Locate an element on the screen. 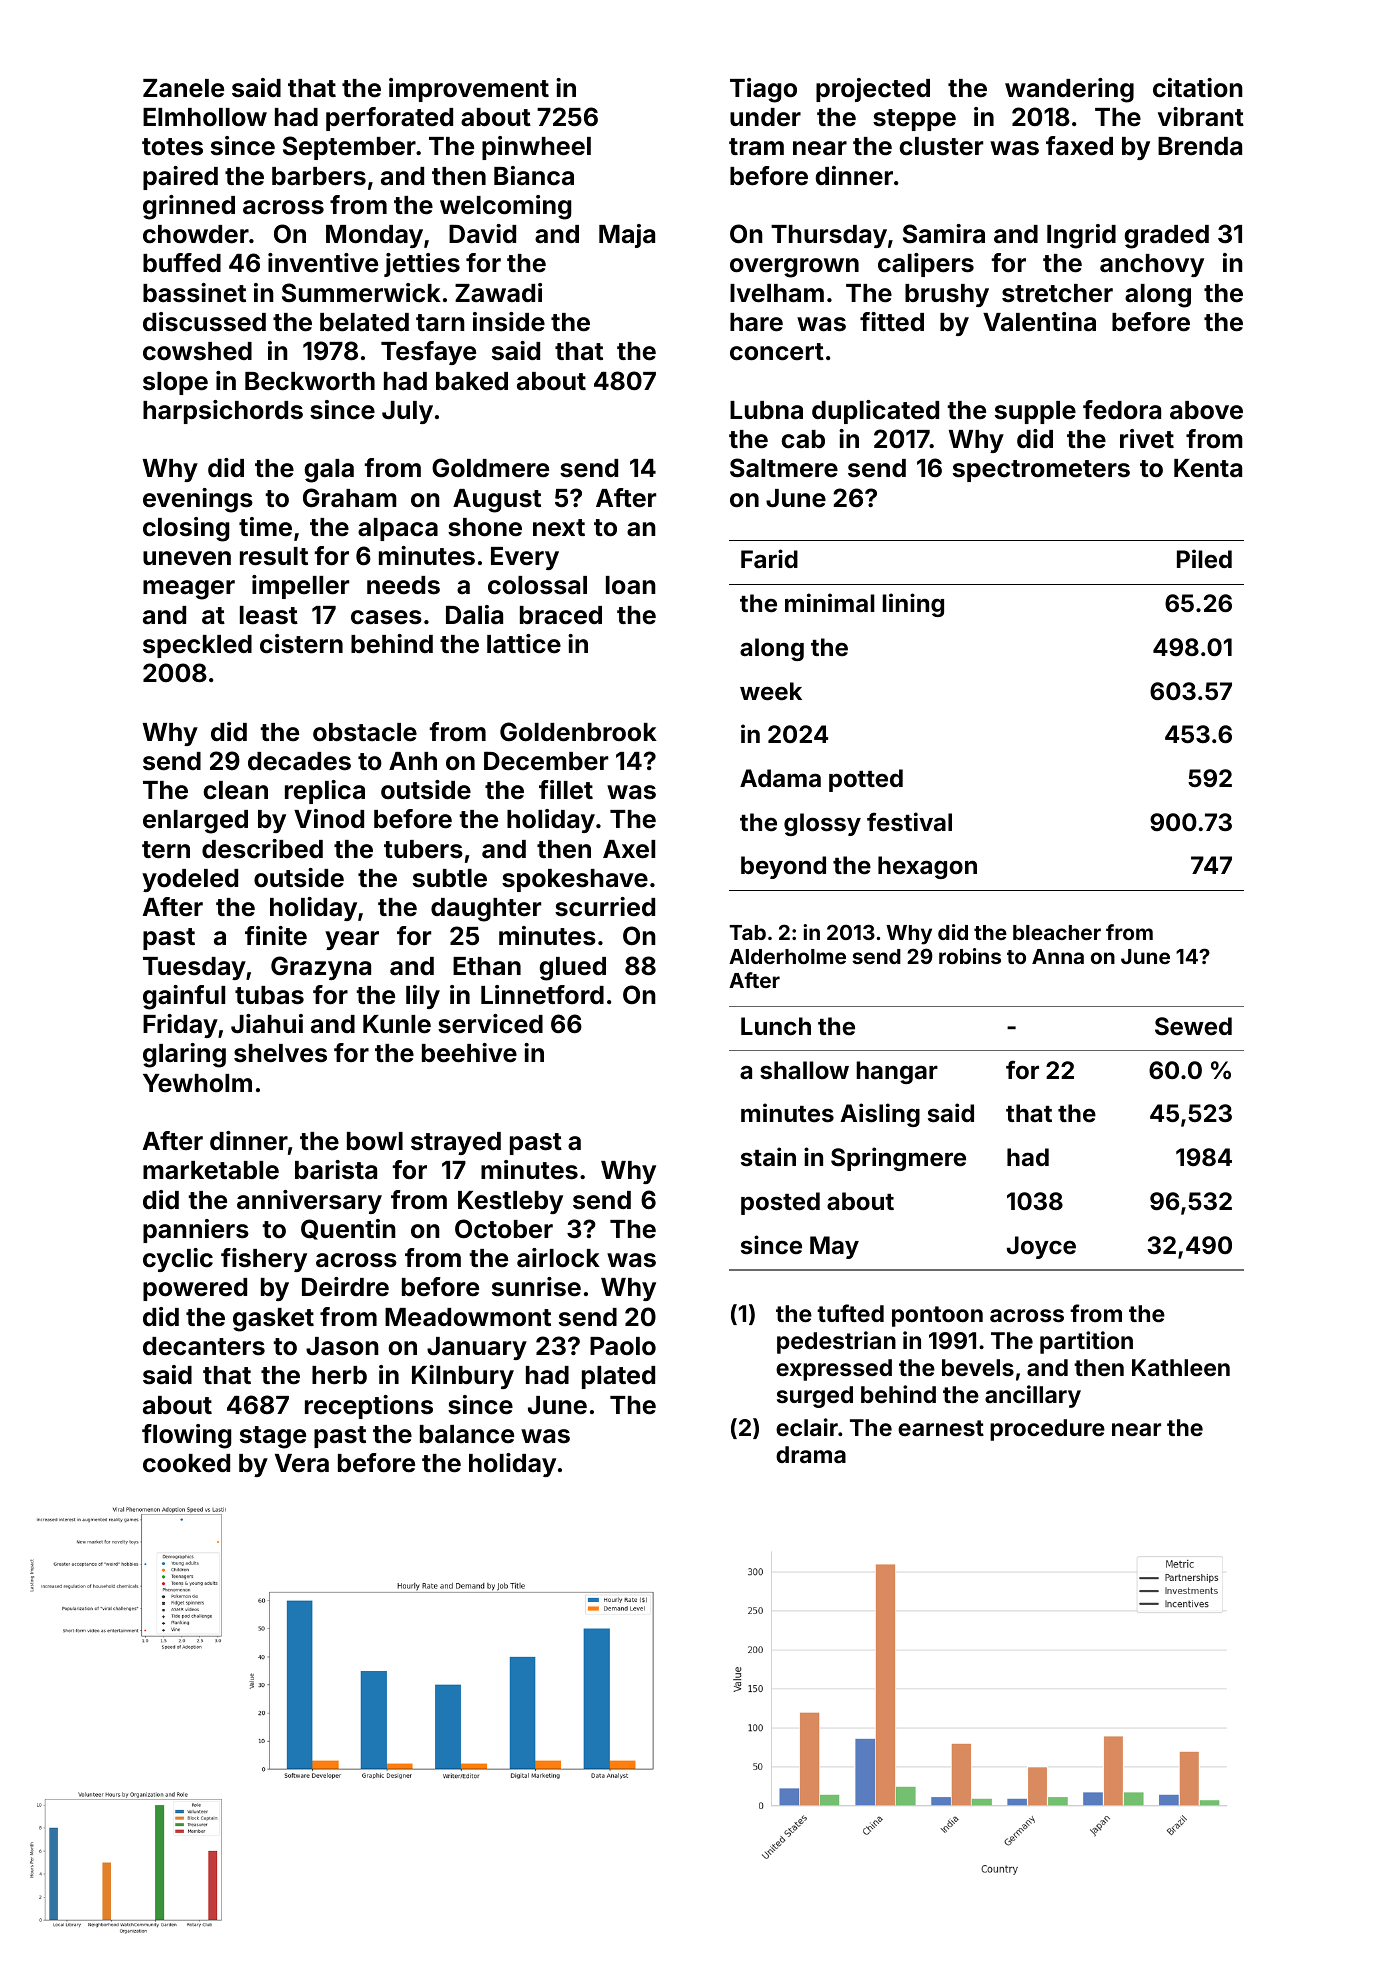 Image resolution: width=1386 pixels, height=1969 pixels. bowl is located at coordinates (375, 1141).
